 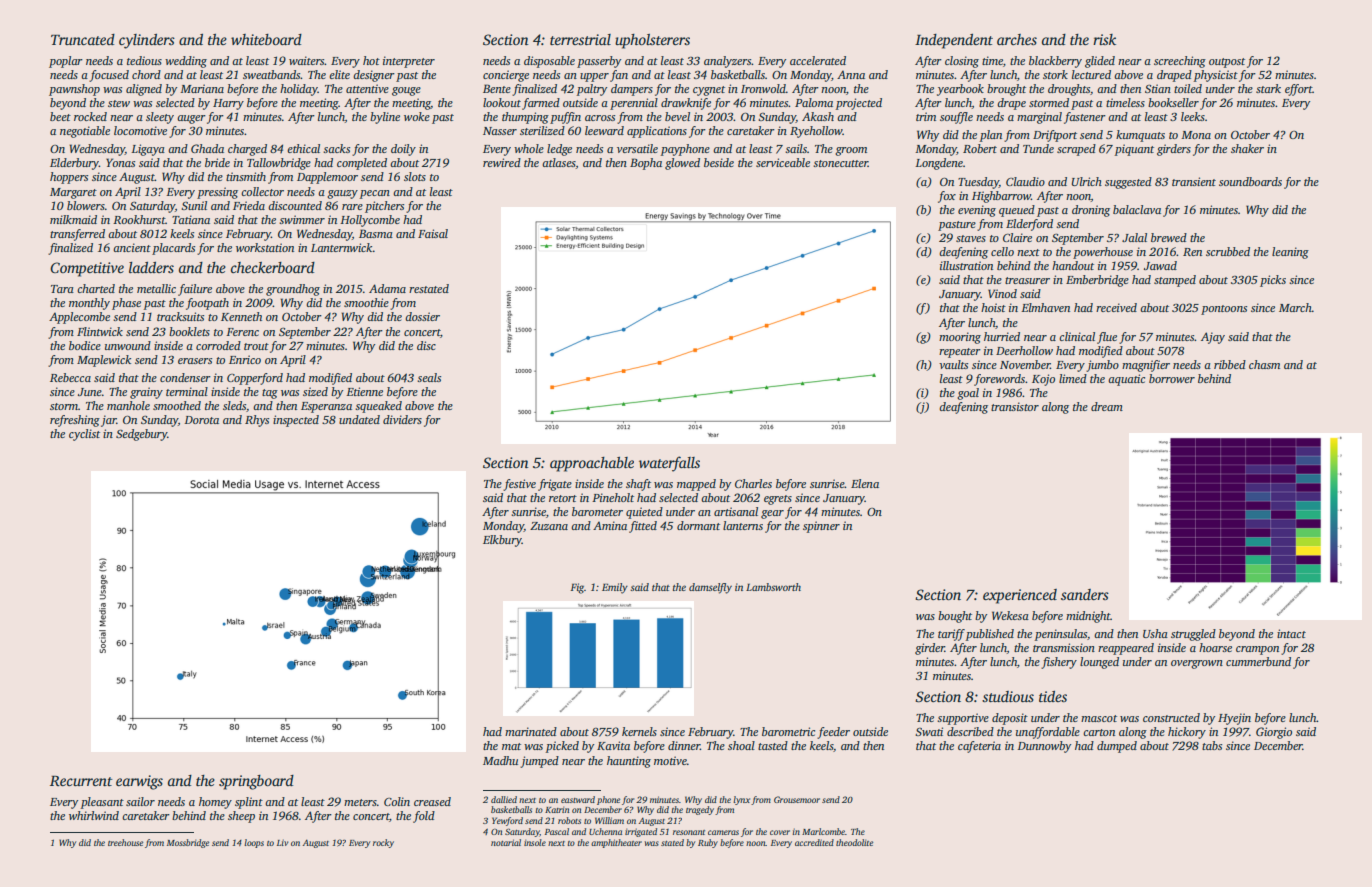 What do you see at coordinates (968, 394) in the screenshot?
I see `goal` at bounding box center [968, 394].
